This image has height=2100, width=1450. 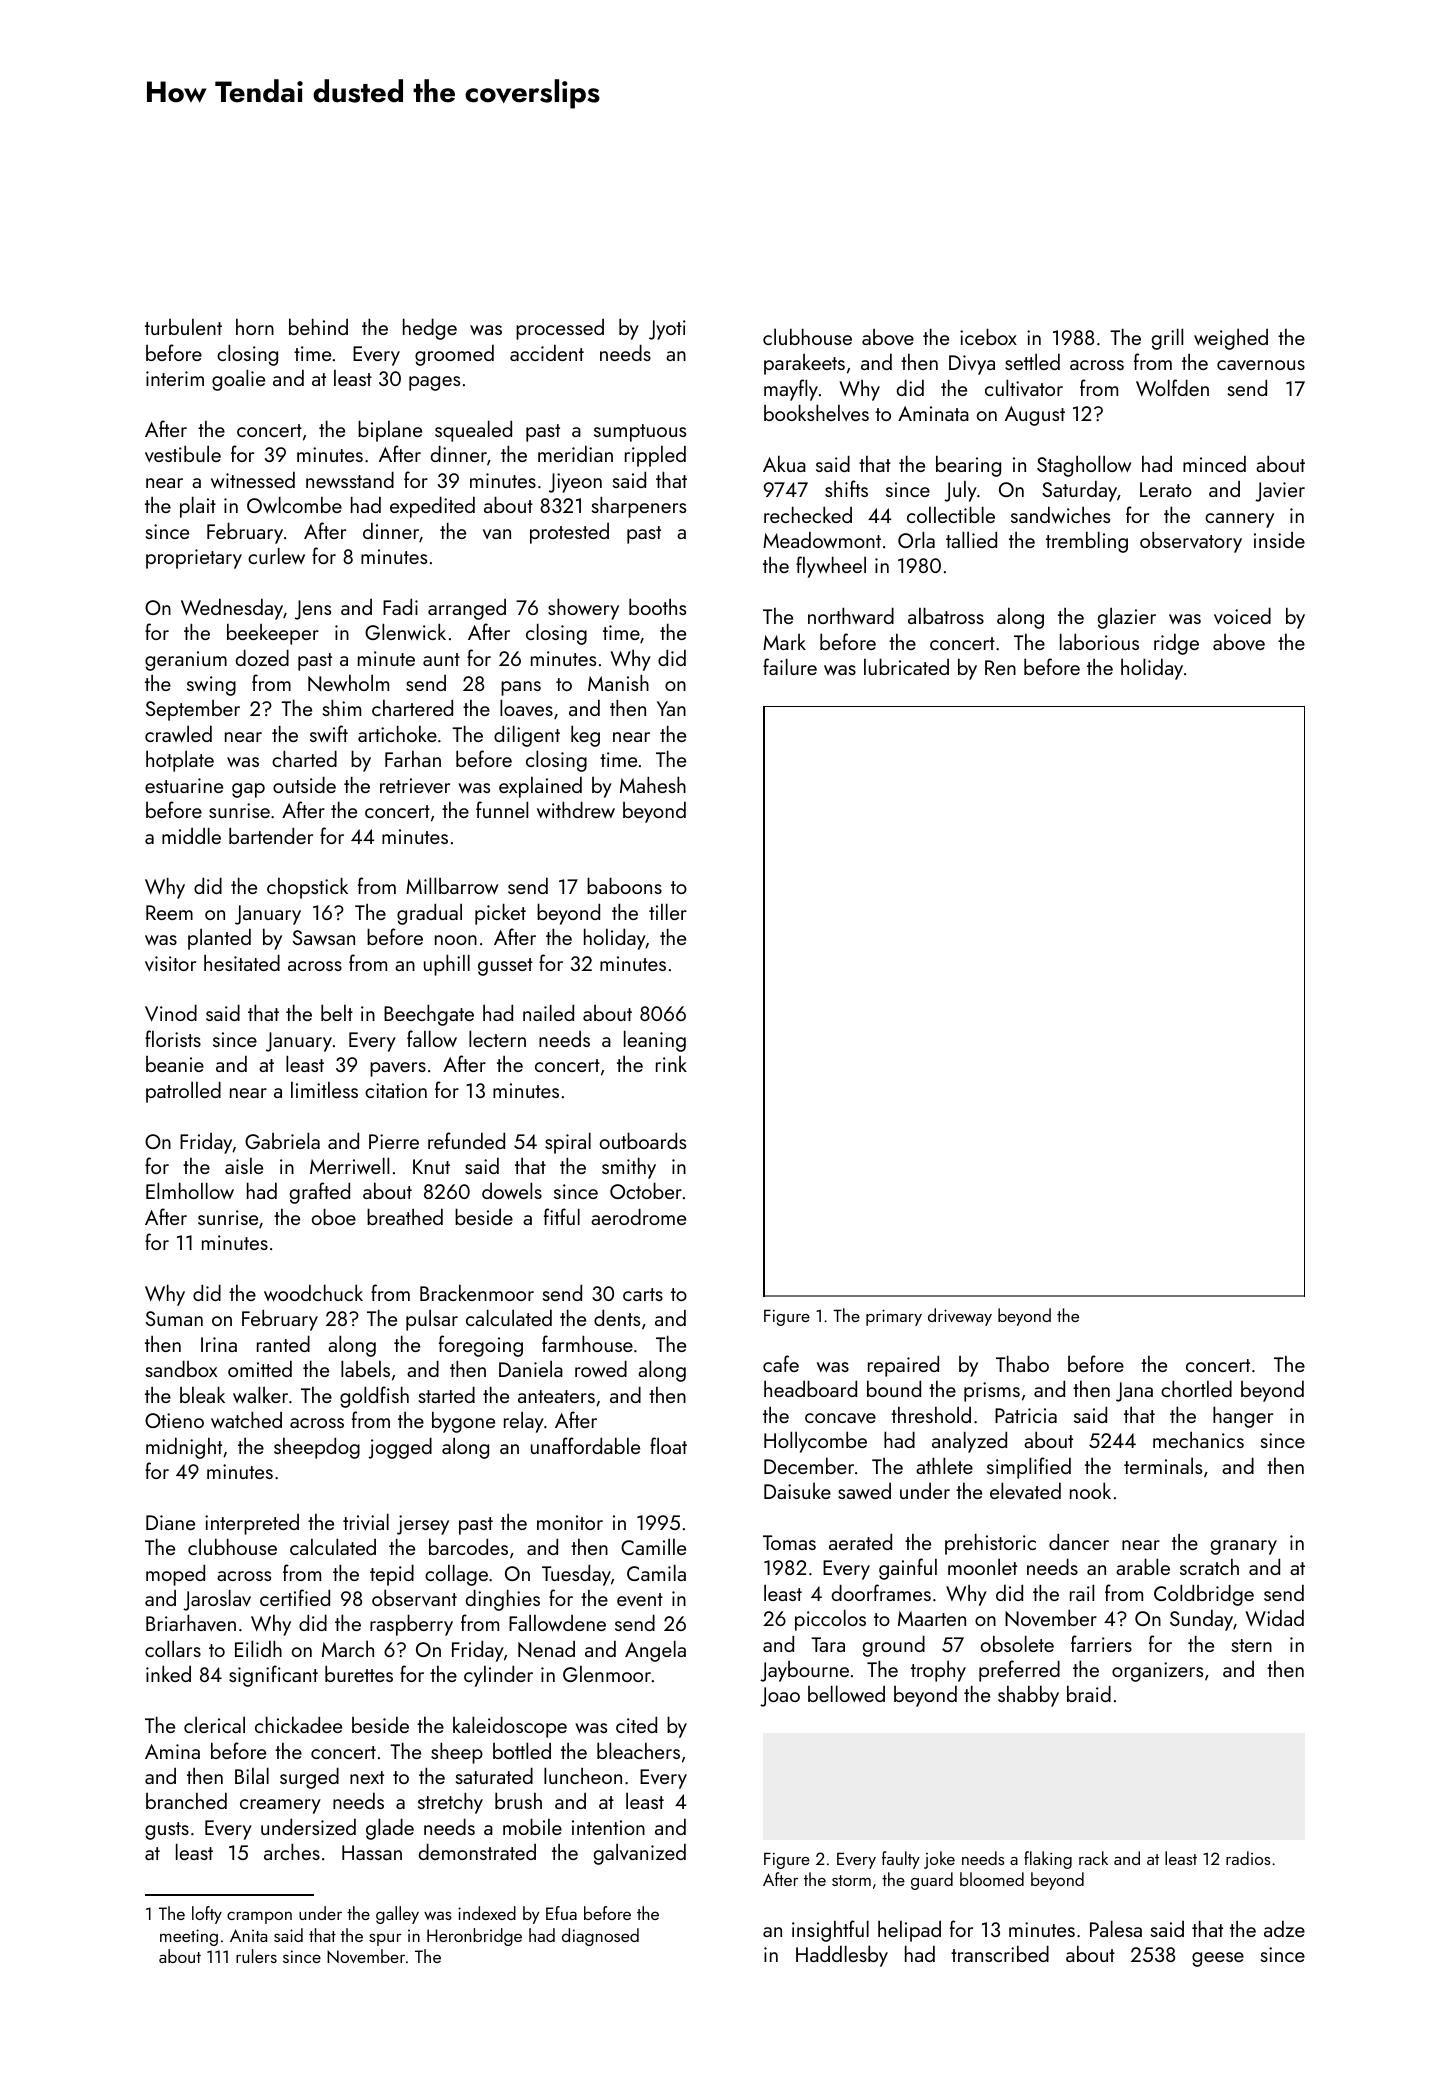 What do you see at coordinates (988, 336) in the image?
I see `icebox` at bounding box center [988, 336].
